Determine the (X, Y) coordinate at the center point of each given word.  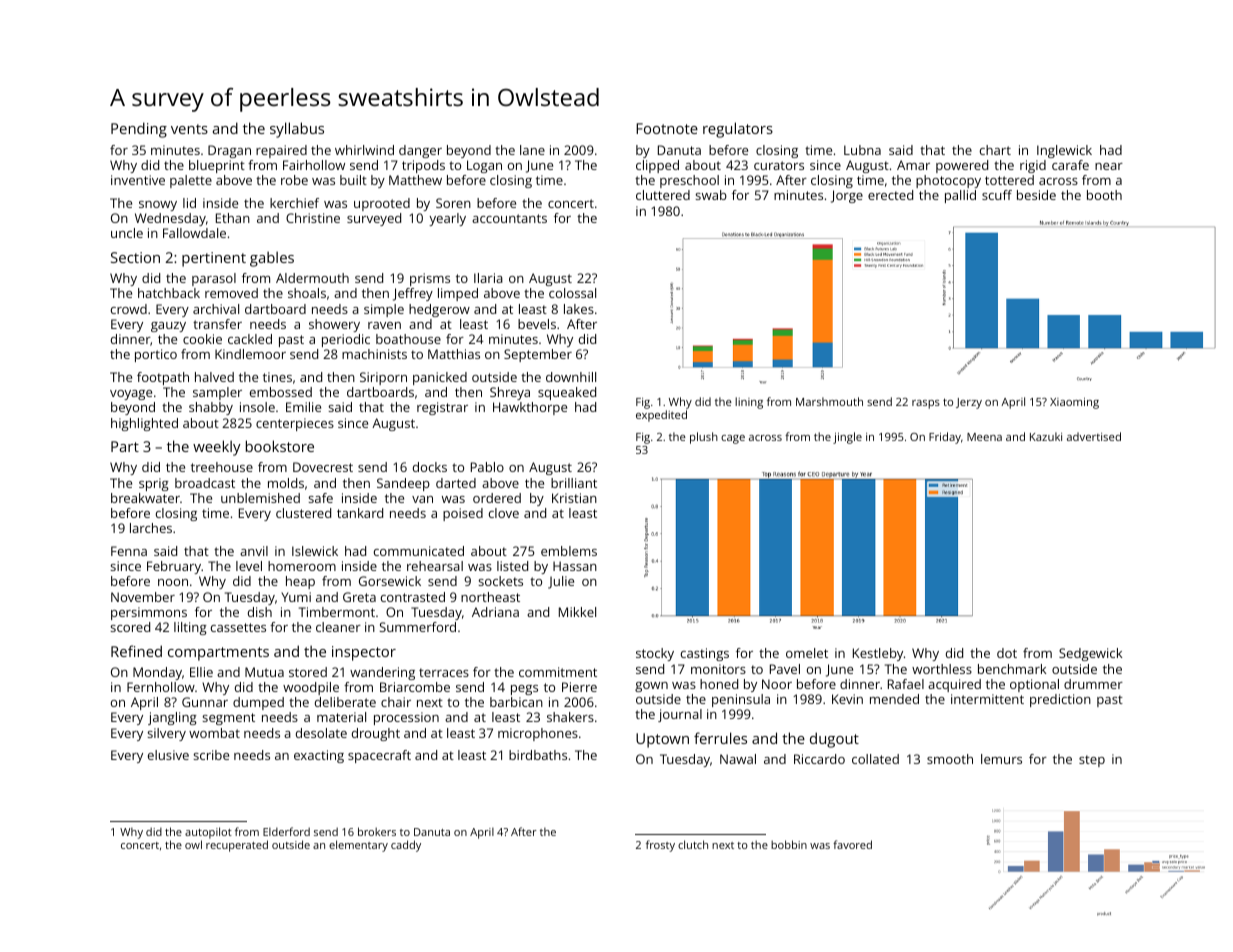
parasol (214, 279)
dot (1007, 653)
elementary (358, 846)
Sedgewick (1090, 654)
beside (1036, 195)
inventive (138, 180)
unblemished (260, 498)
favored (852, 844)
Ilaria (488, 278)
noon (173, 582)
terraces (444, 672)
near (1109, 166)
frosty (660, 846)
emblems (569, 551)
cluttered (663, 195)
